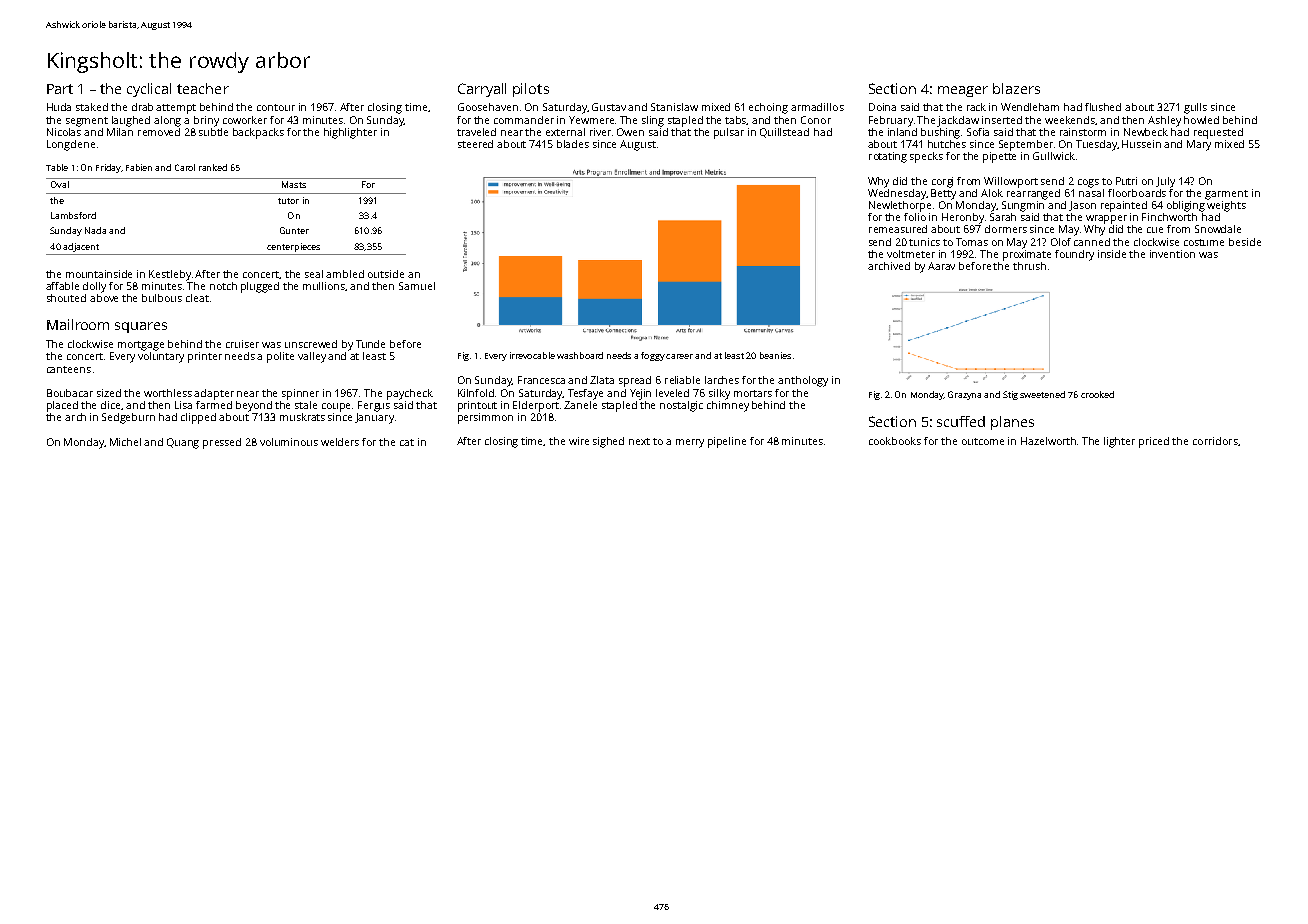  What do you see at coordinates (1195, 108) in the image?
I see `gulls` at bounding box center [1195, 108].
